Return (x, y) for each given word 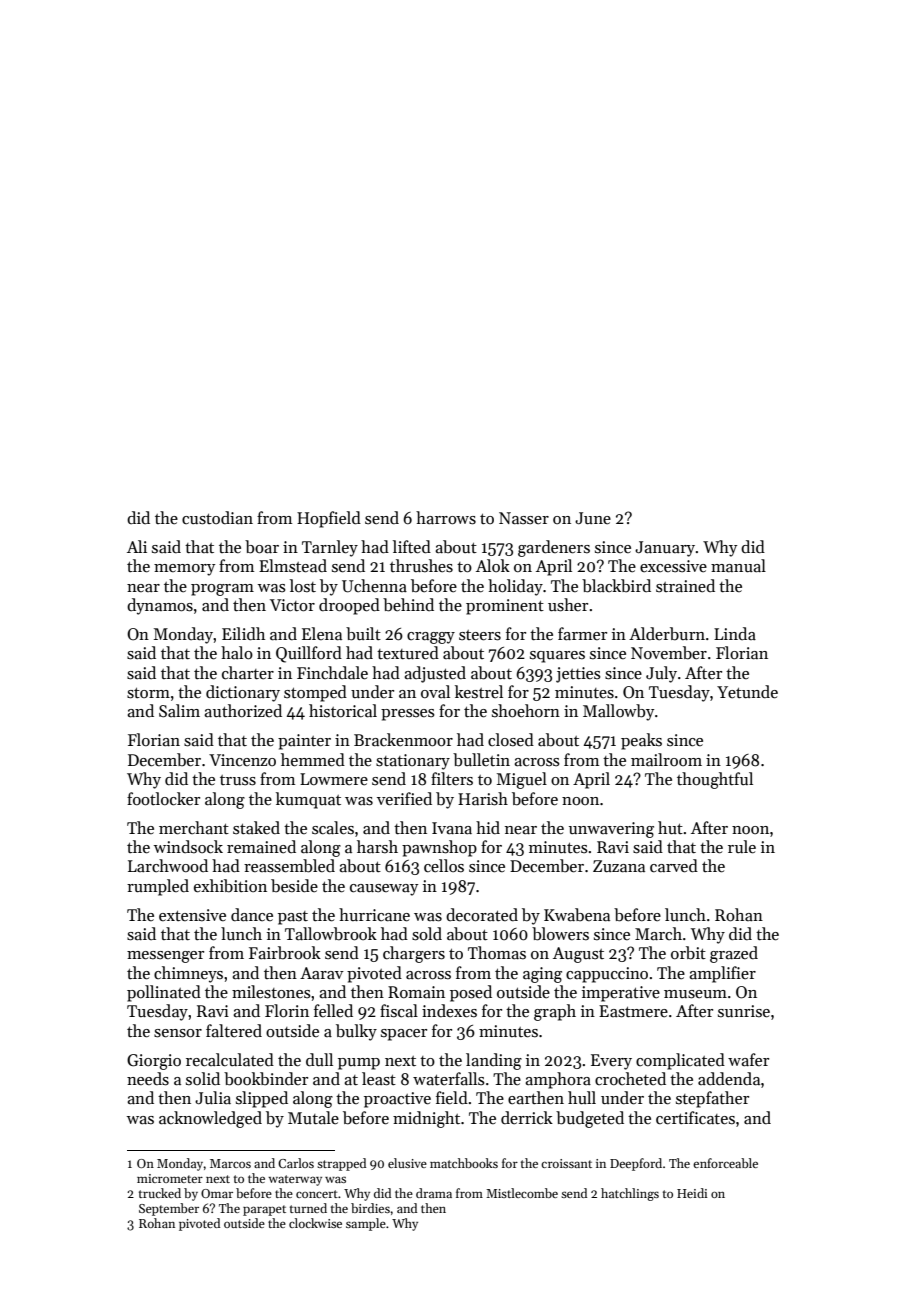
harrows (446, 518)
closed (511, 740)
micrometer (170, 1178)
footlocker (163, 799)
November (669, 653)
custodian (217, 518)
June (593, 518)
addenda (729, 1079)
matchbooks (464, 1163)
